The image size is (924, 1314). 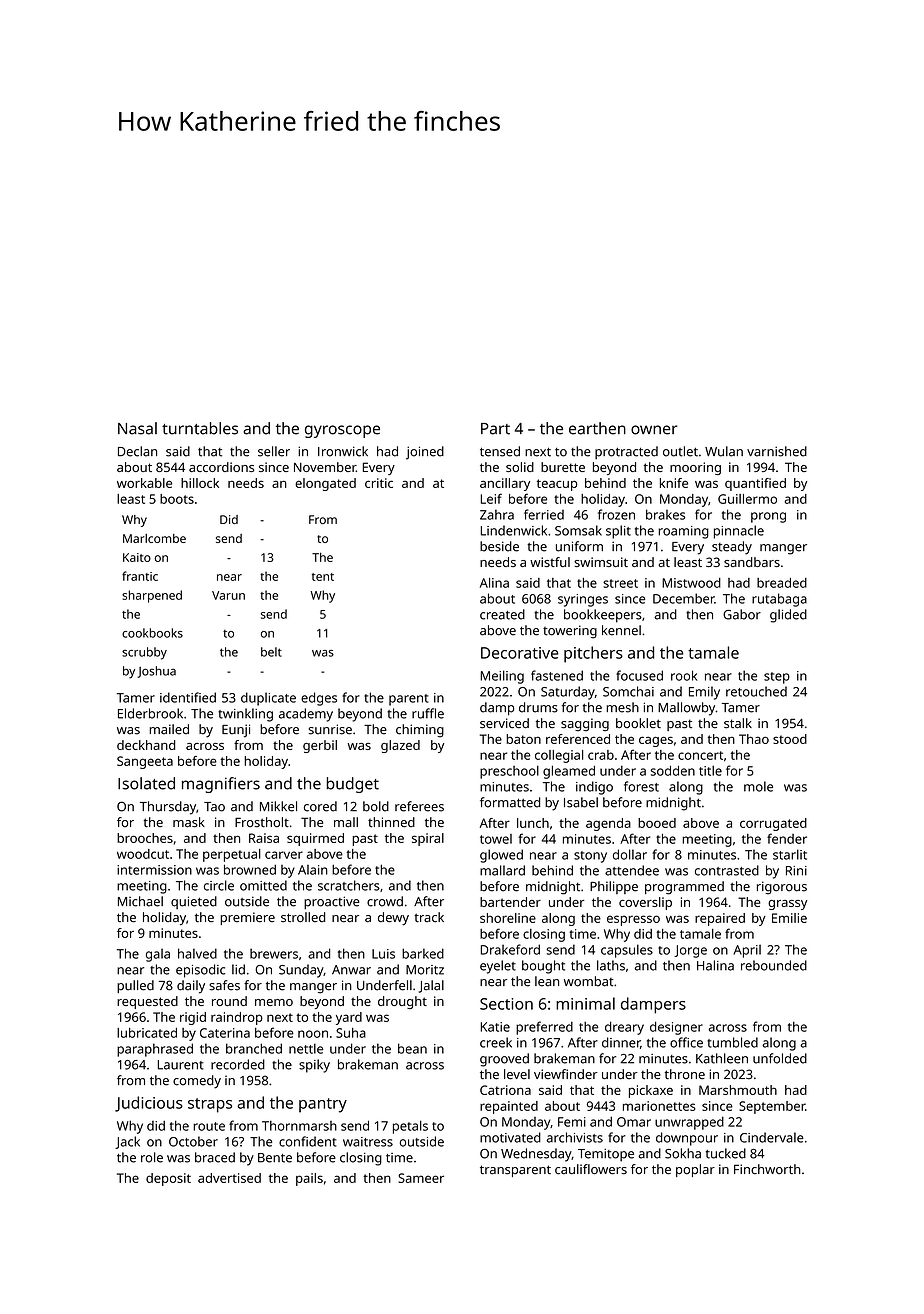 What do you see at coordinates (425, 453) in the screenshot?
I see `joined` at bounding box center [425, 453].
